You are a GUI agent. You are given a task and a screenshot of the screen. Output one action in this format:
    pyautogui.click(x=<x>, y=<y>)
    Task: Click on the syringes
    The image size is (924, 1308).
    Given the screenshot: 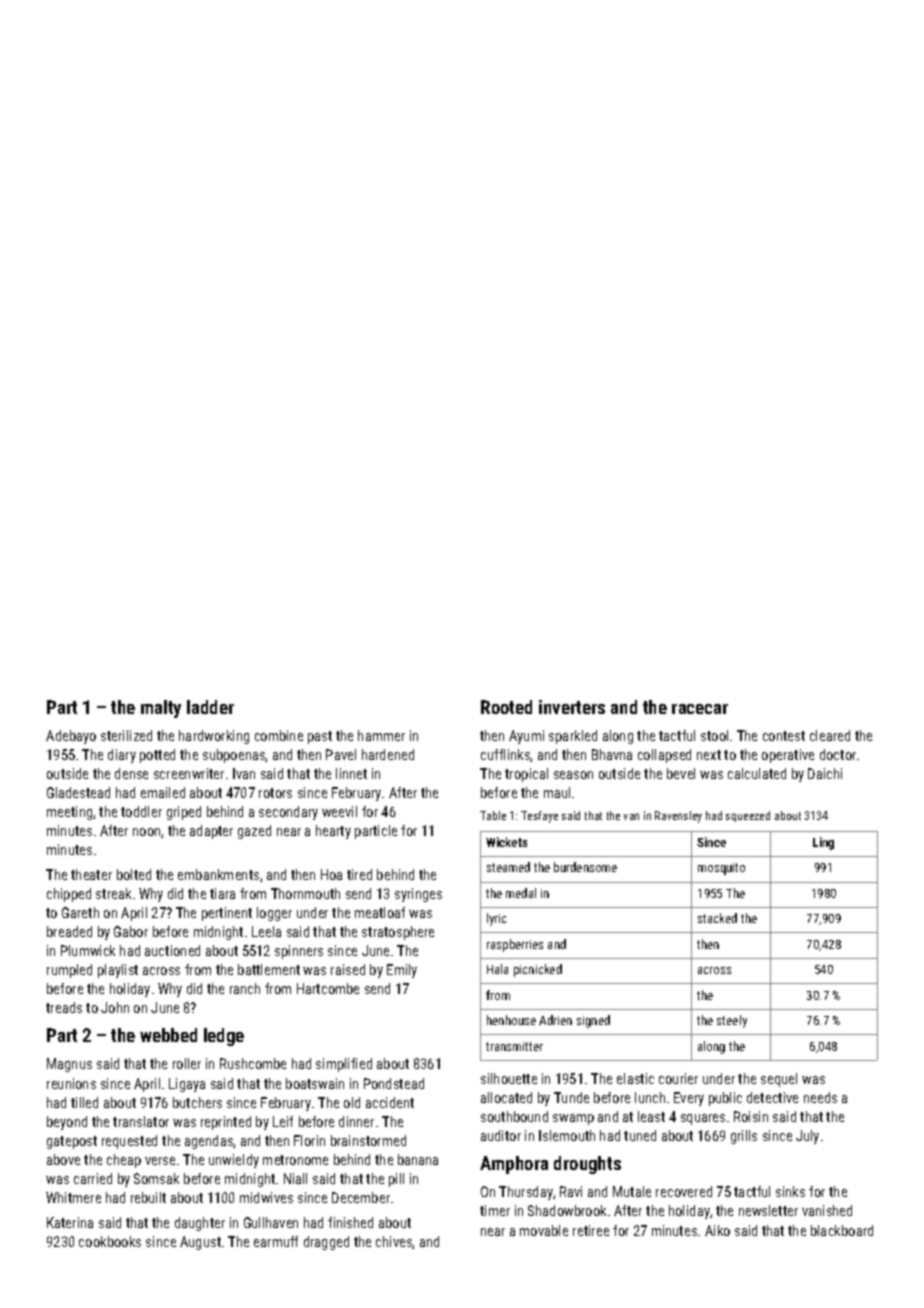 What is the action you would take?
    pyautogui.click(x=418, y=895)
